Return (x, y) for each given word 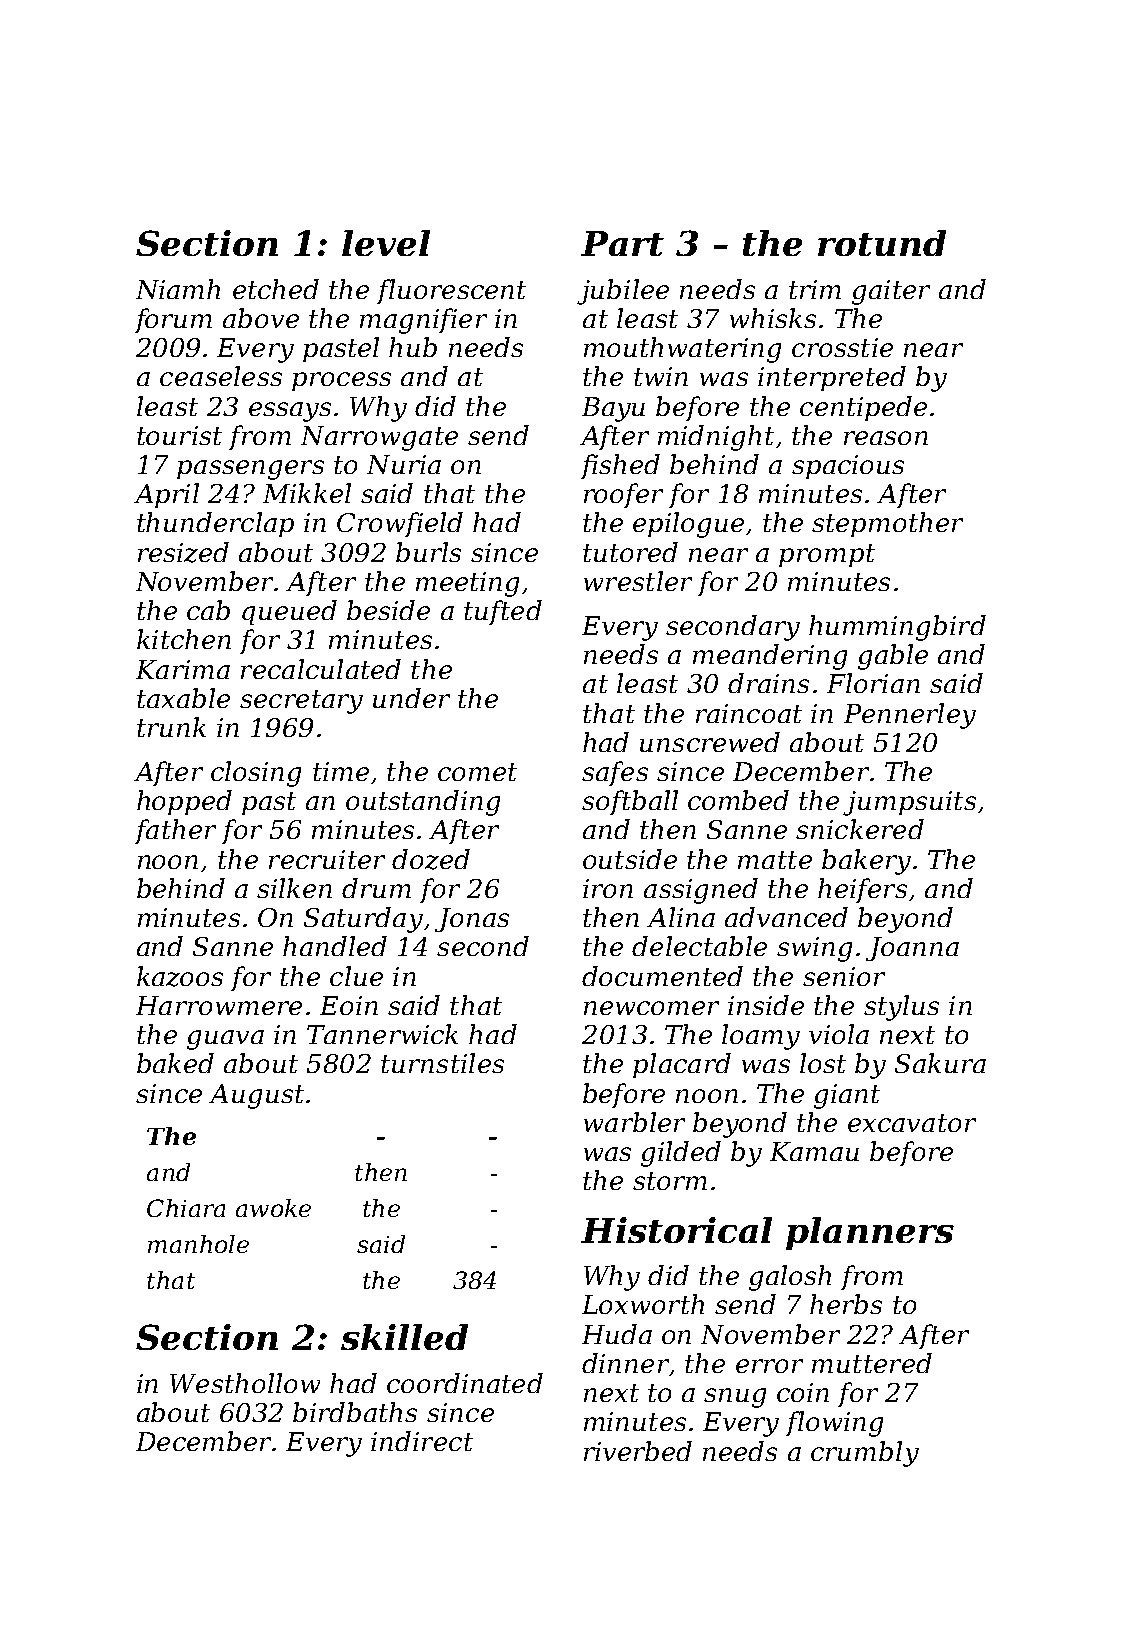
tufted (503, 612)
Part (622, 243)
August (256, 1096)
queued (289, 612)
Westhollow (245, 1383)
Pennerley (910, 716)
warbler (634, 1122)
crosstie (842, 347)
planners (870, 1233)
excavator (912, 1123)
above (261, 318)
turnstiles (442, 1063)
